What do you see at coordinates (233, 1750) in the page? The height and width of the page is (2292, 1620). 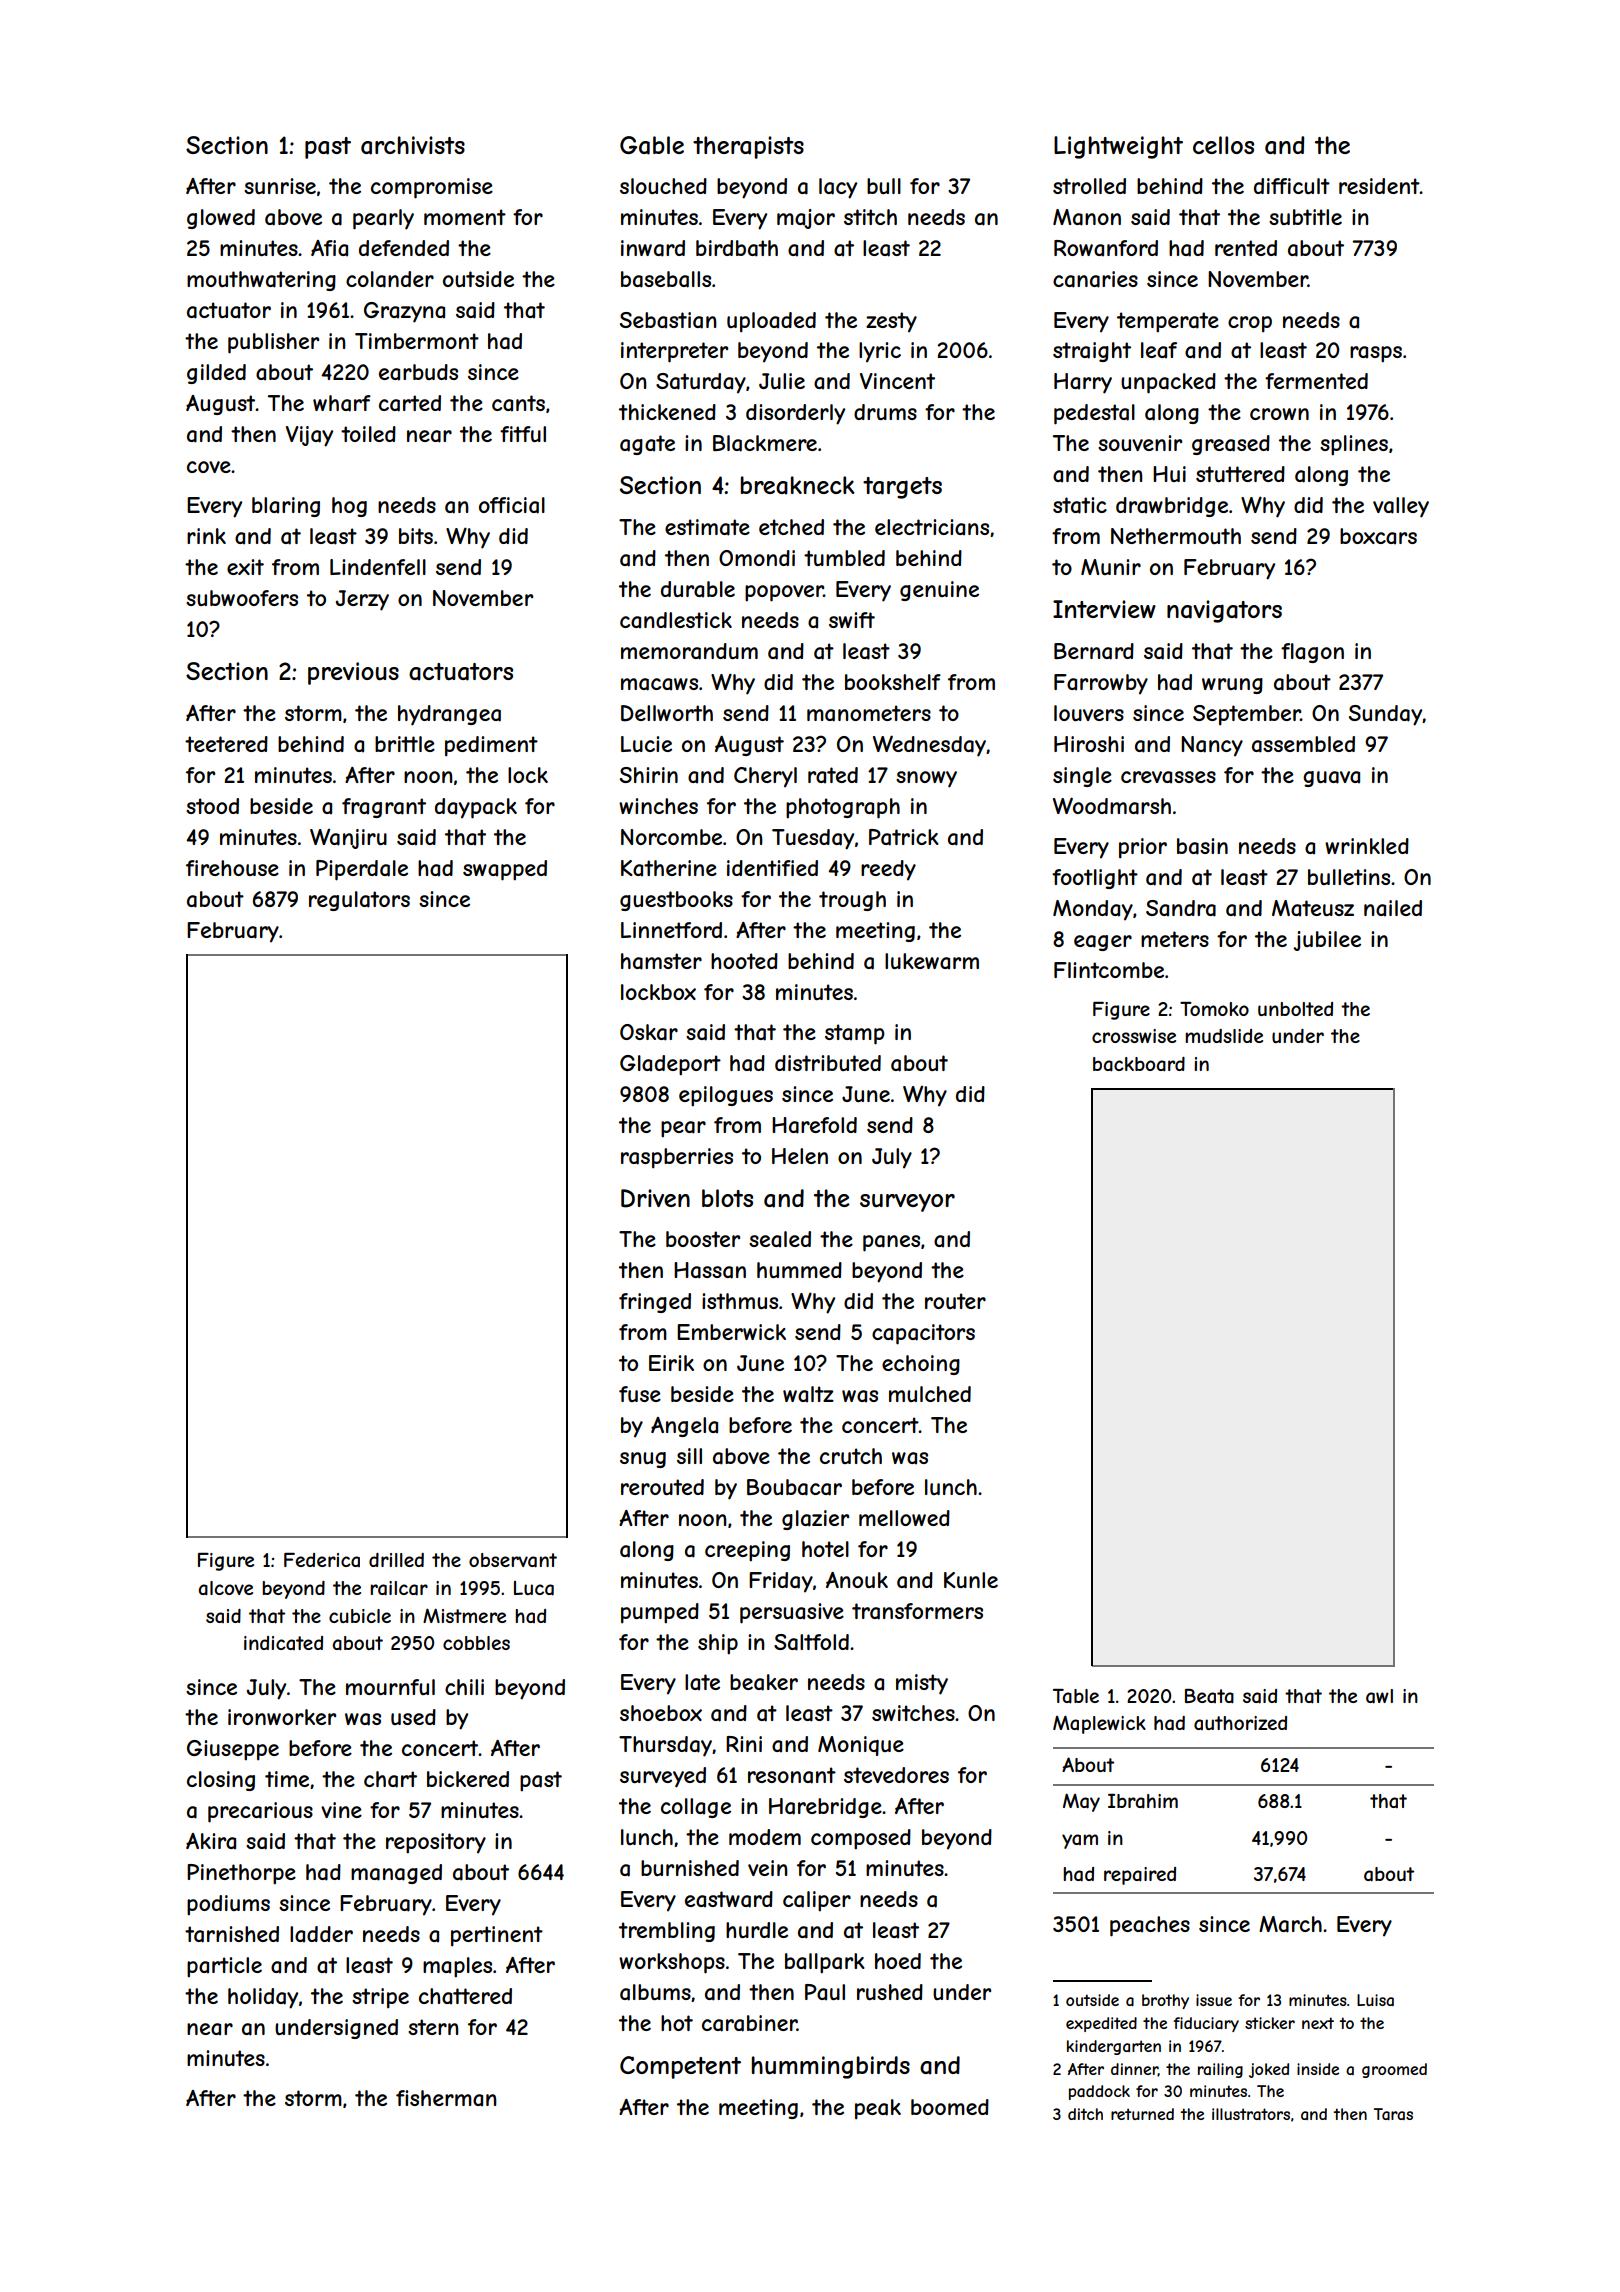 I see `Giuseppe` at bounding box center [233, 1750].
